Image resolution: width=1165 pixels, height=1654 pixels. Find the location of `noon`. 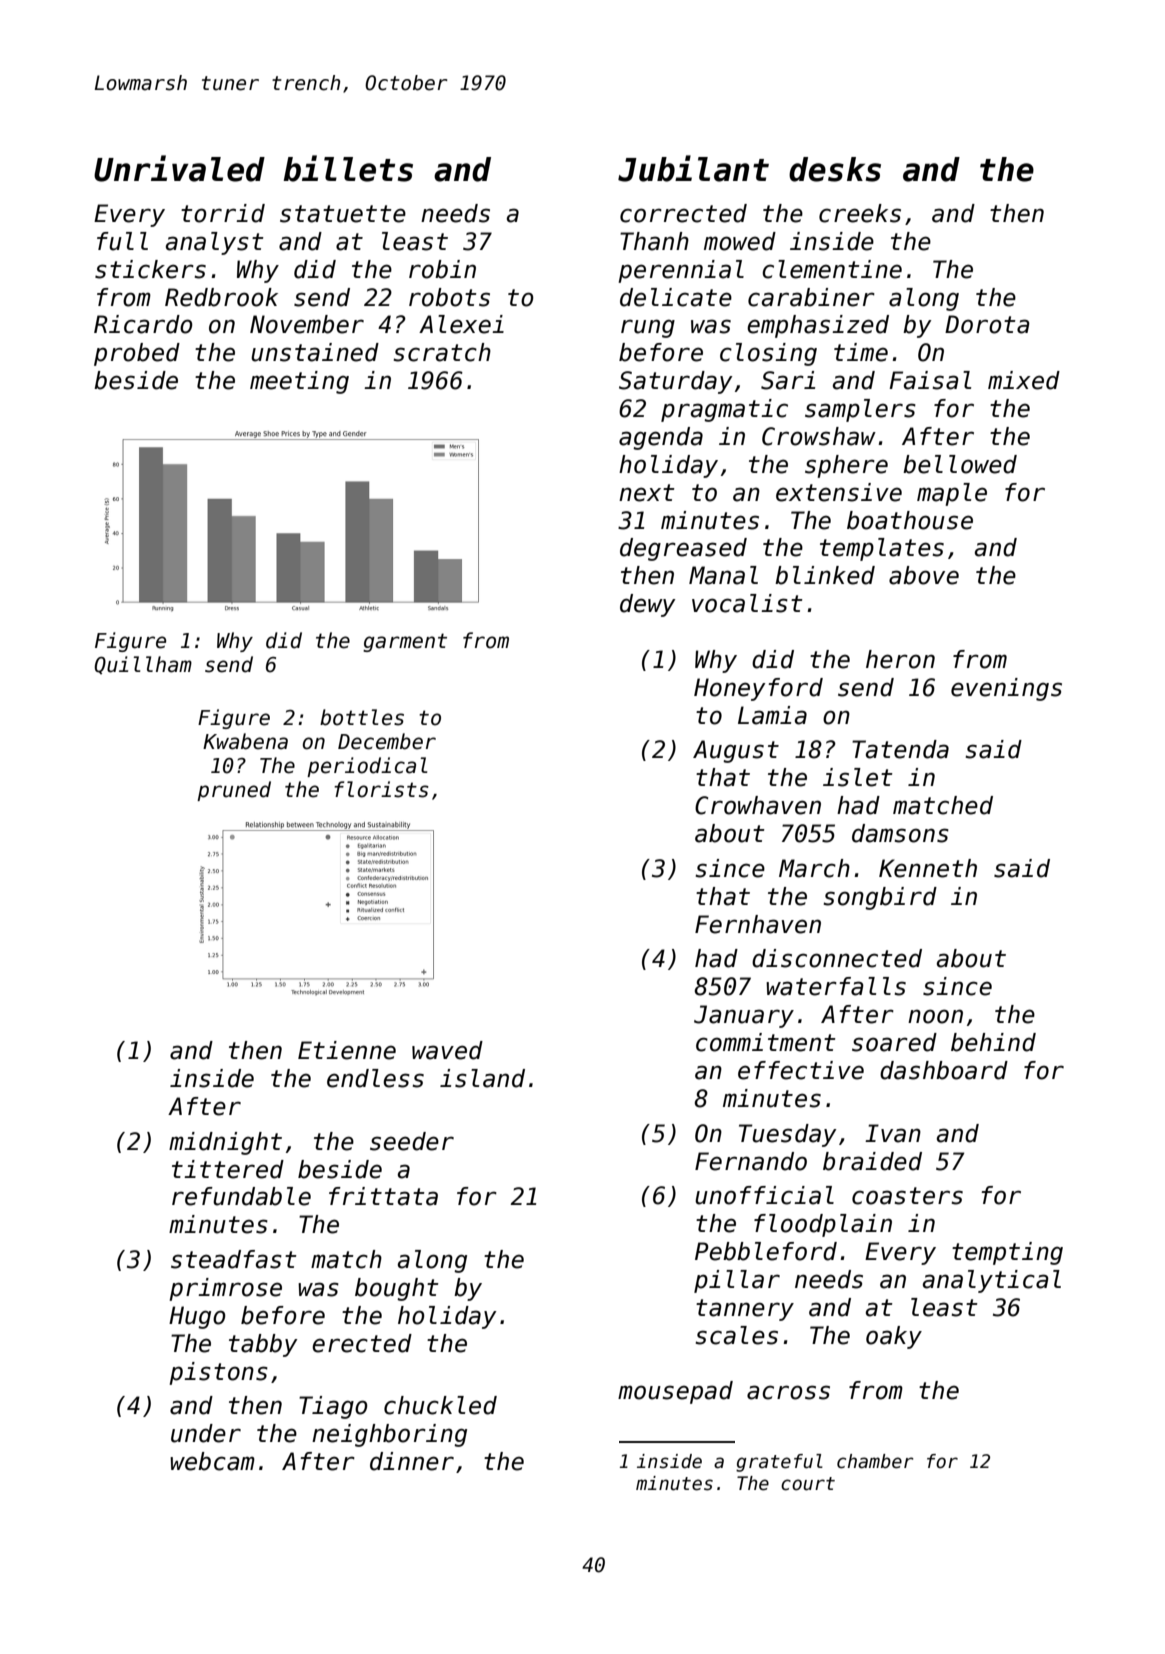

noon is located at coordinates (935, 1016).
